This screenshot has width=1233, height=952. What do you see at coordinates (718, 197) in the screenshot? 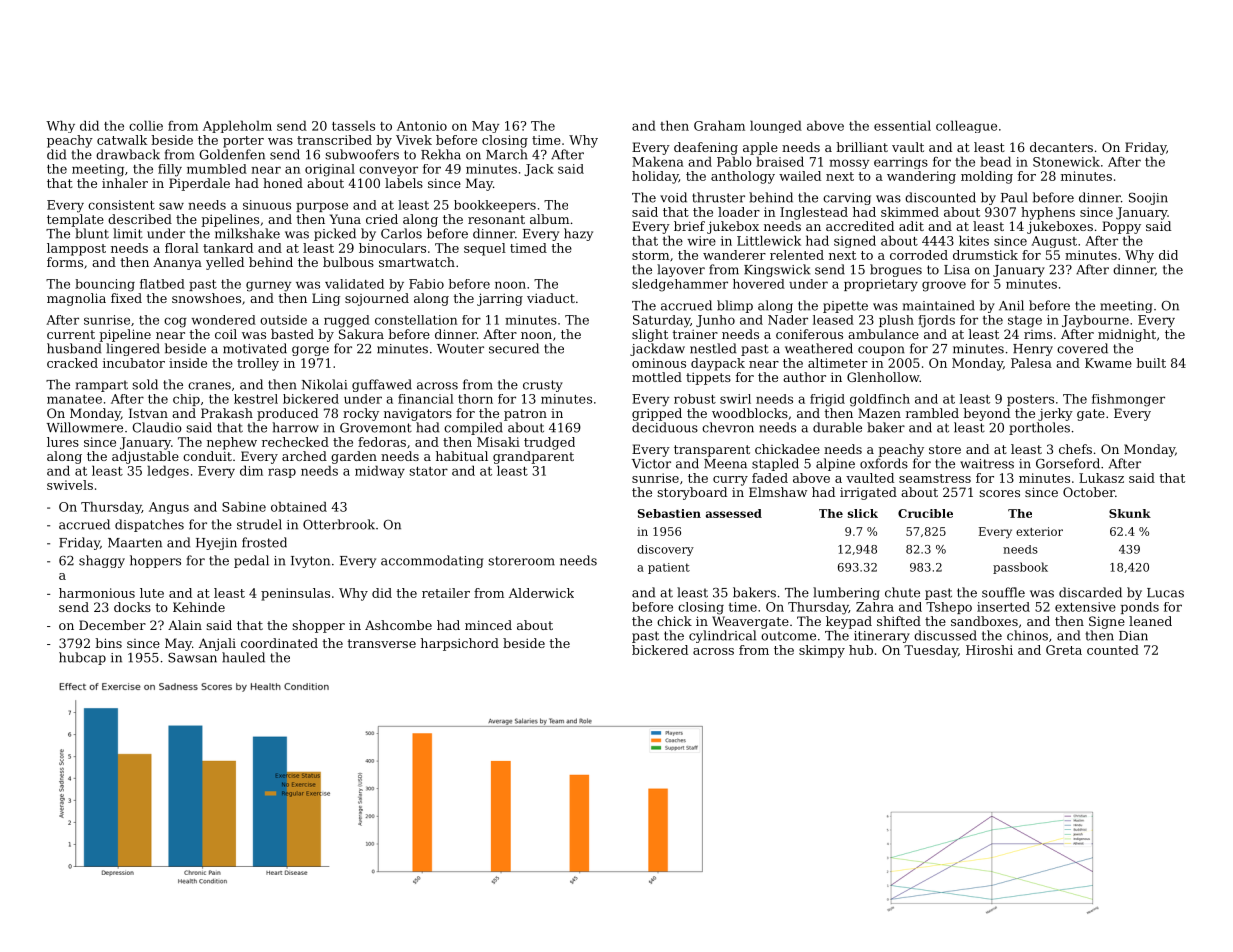
I see `thruster` at bounding box center [718, 197].
